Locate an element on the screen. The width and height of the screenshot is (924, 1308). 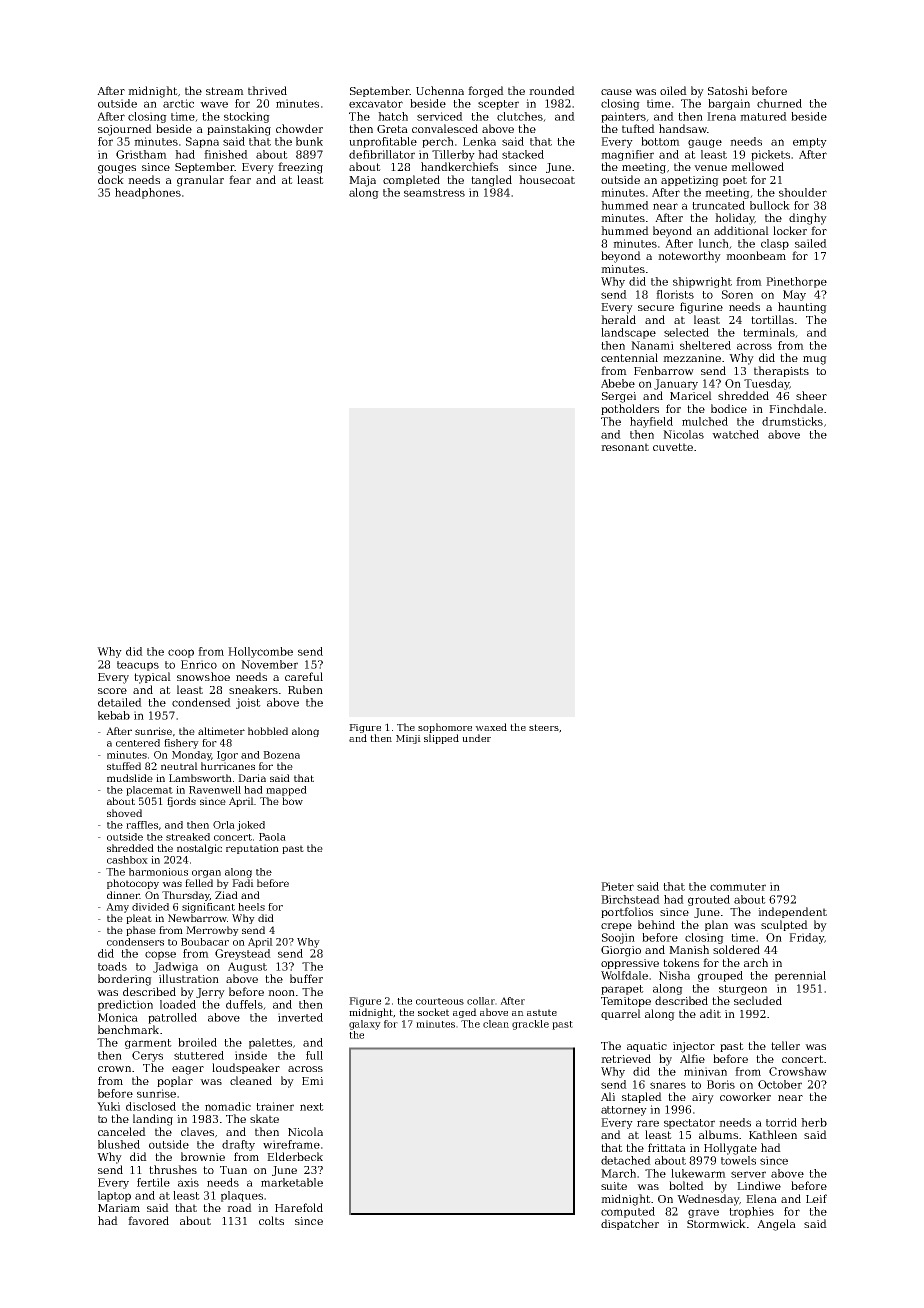
watched is located at coordinates (735, 434).
